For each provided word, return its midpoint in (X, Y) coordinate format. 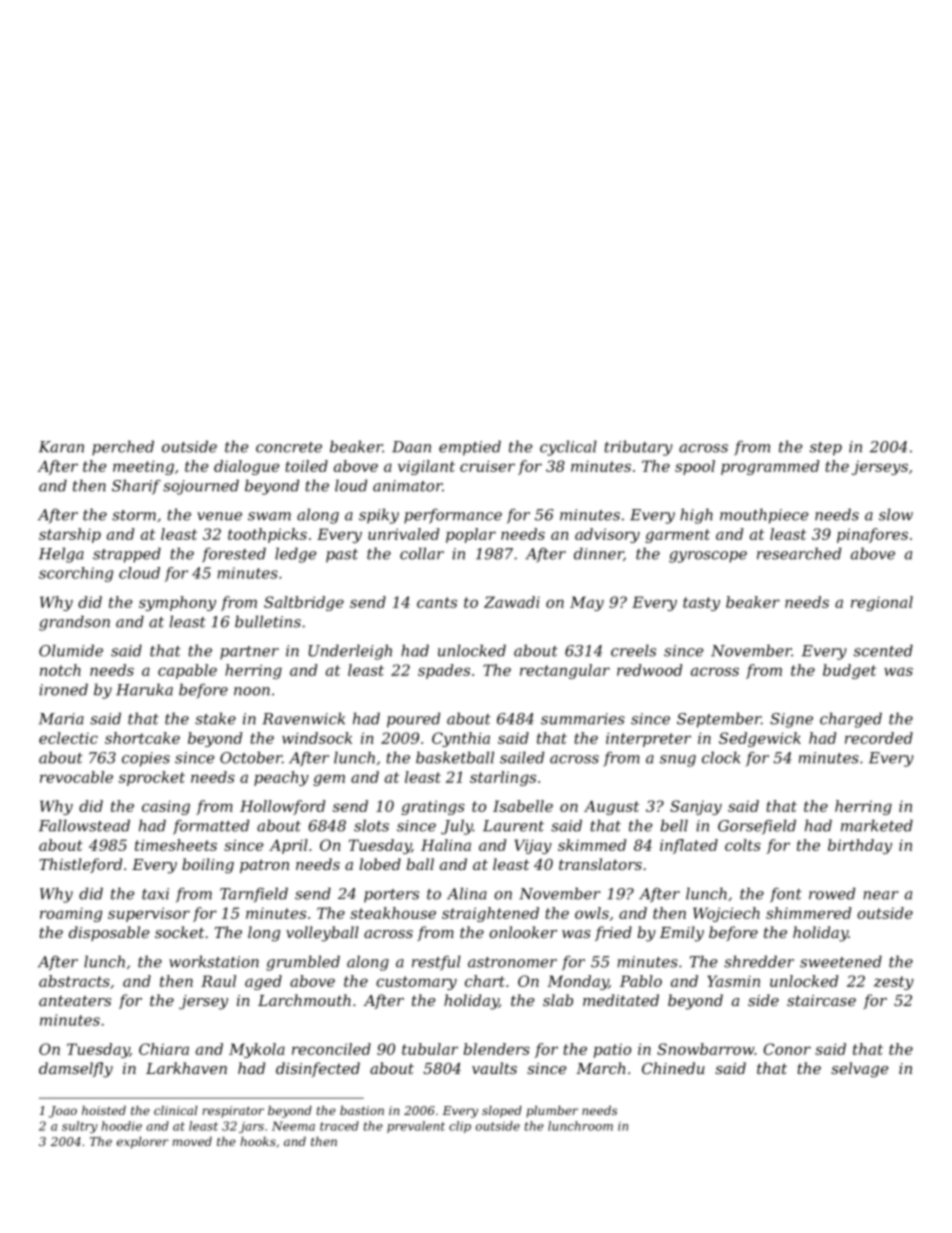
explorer (142, 1143)
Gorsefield (757, 827)
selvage (859, 1070)
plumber (552, 1112)
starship (70, 535)
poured (413, 720)
